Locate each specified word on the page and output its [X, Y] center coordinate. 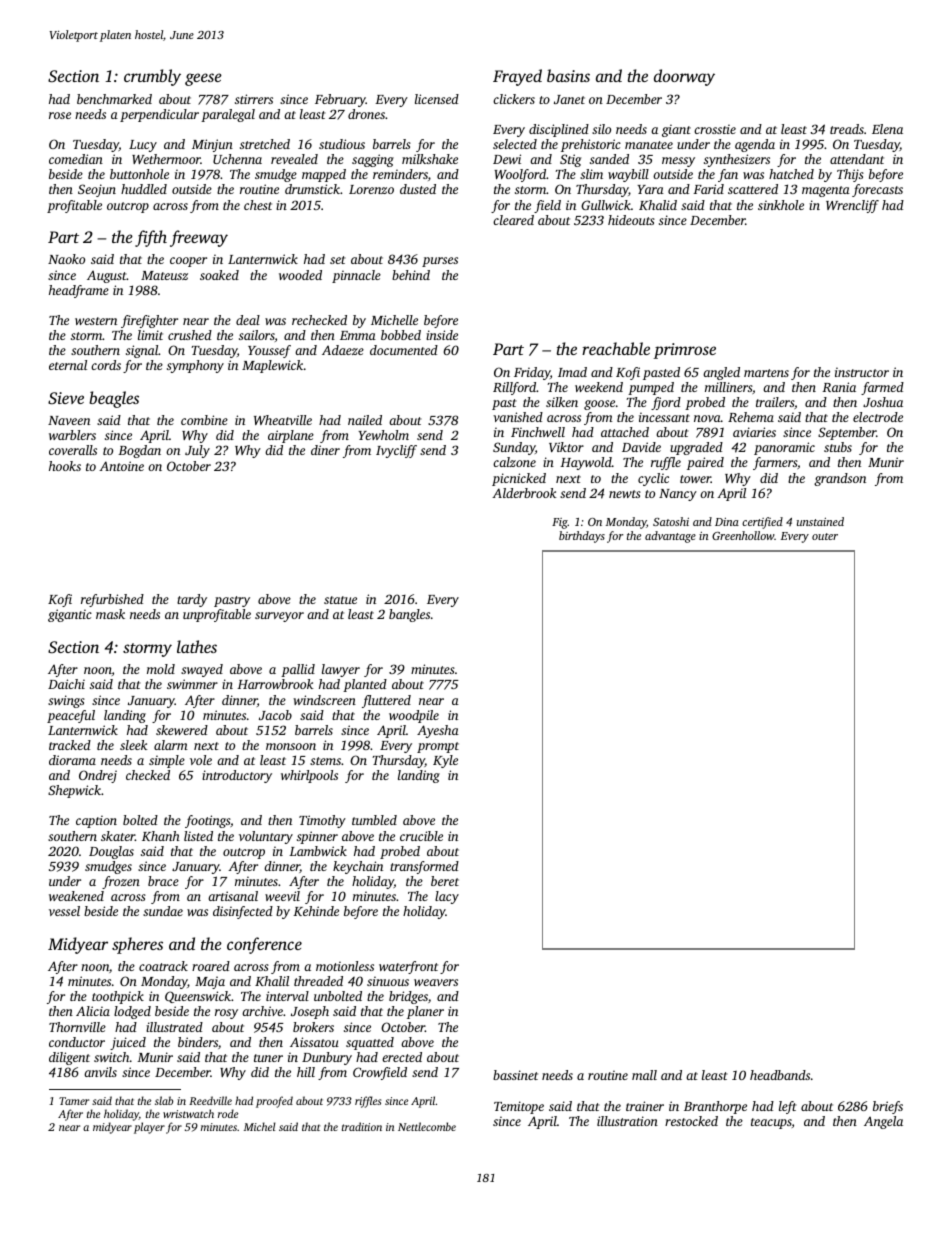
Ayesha [438, 731]
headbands [780, 1075]
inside [442, 335]
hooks [65, 466]
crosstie [715, 129]
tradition [362, 1126]
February [340, 100]
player [149, 1128]
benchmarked [114, 99]
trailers [775, 402]
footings [207, 821]
